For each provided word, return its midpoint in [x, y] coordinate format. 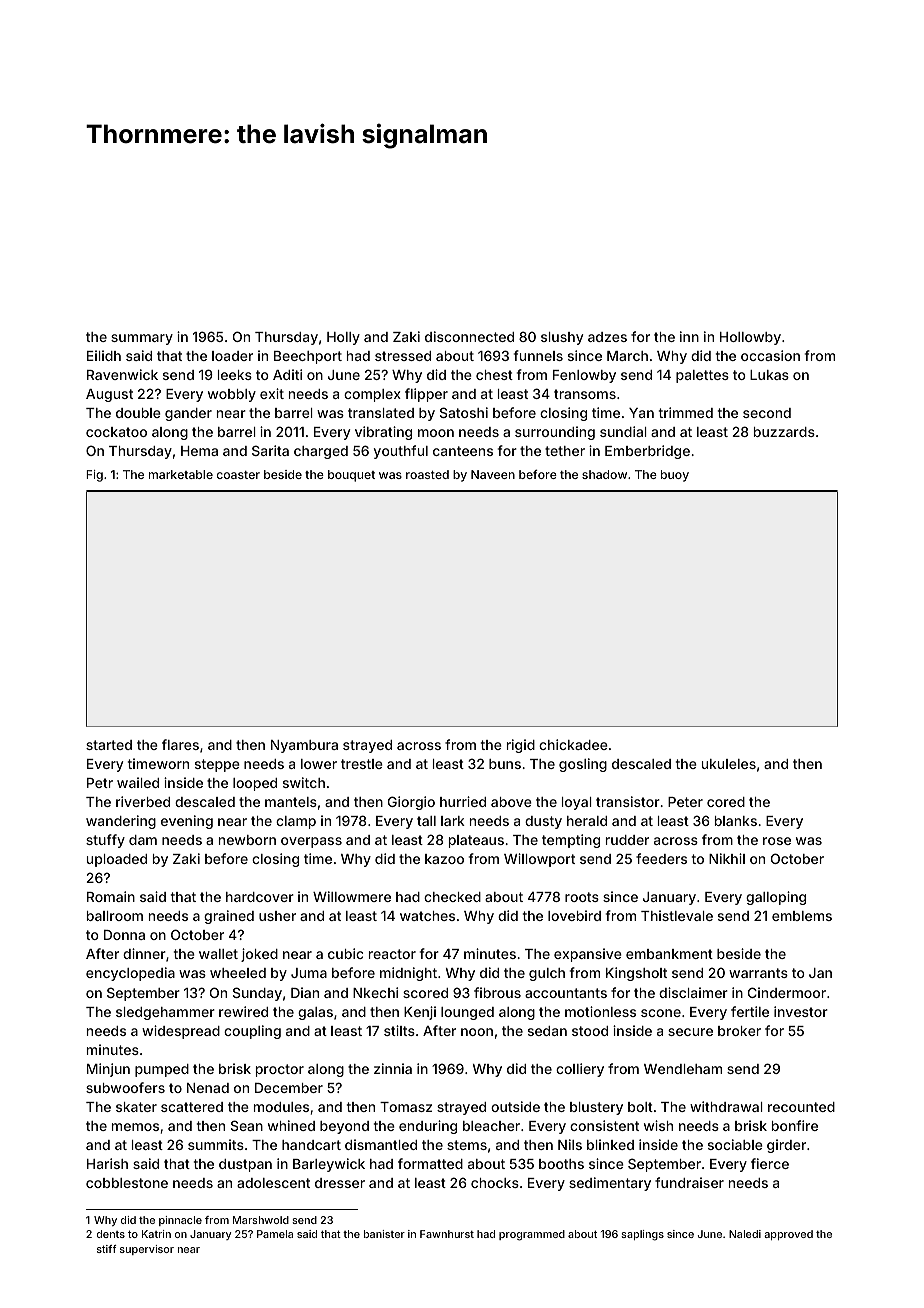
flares [180, 744]
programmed [532, 1235]
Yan [641, 413]
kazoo [444, 859]
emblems [802, 916]
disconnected [469, 336]
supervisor [147, 1250]
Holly [343, 338]
